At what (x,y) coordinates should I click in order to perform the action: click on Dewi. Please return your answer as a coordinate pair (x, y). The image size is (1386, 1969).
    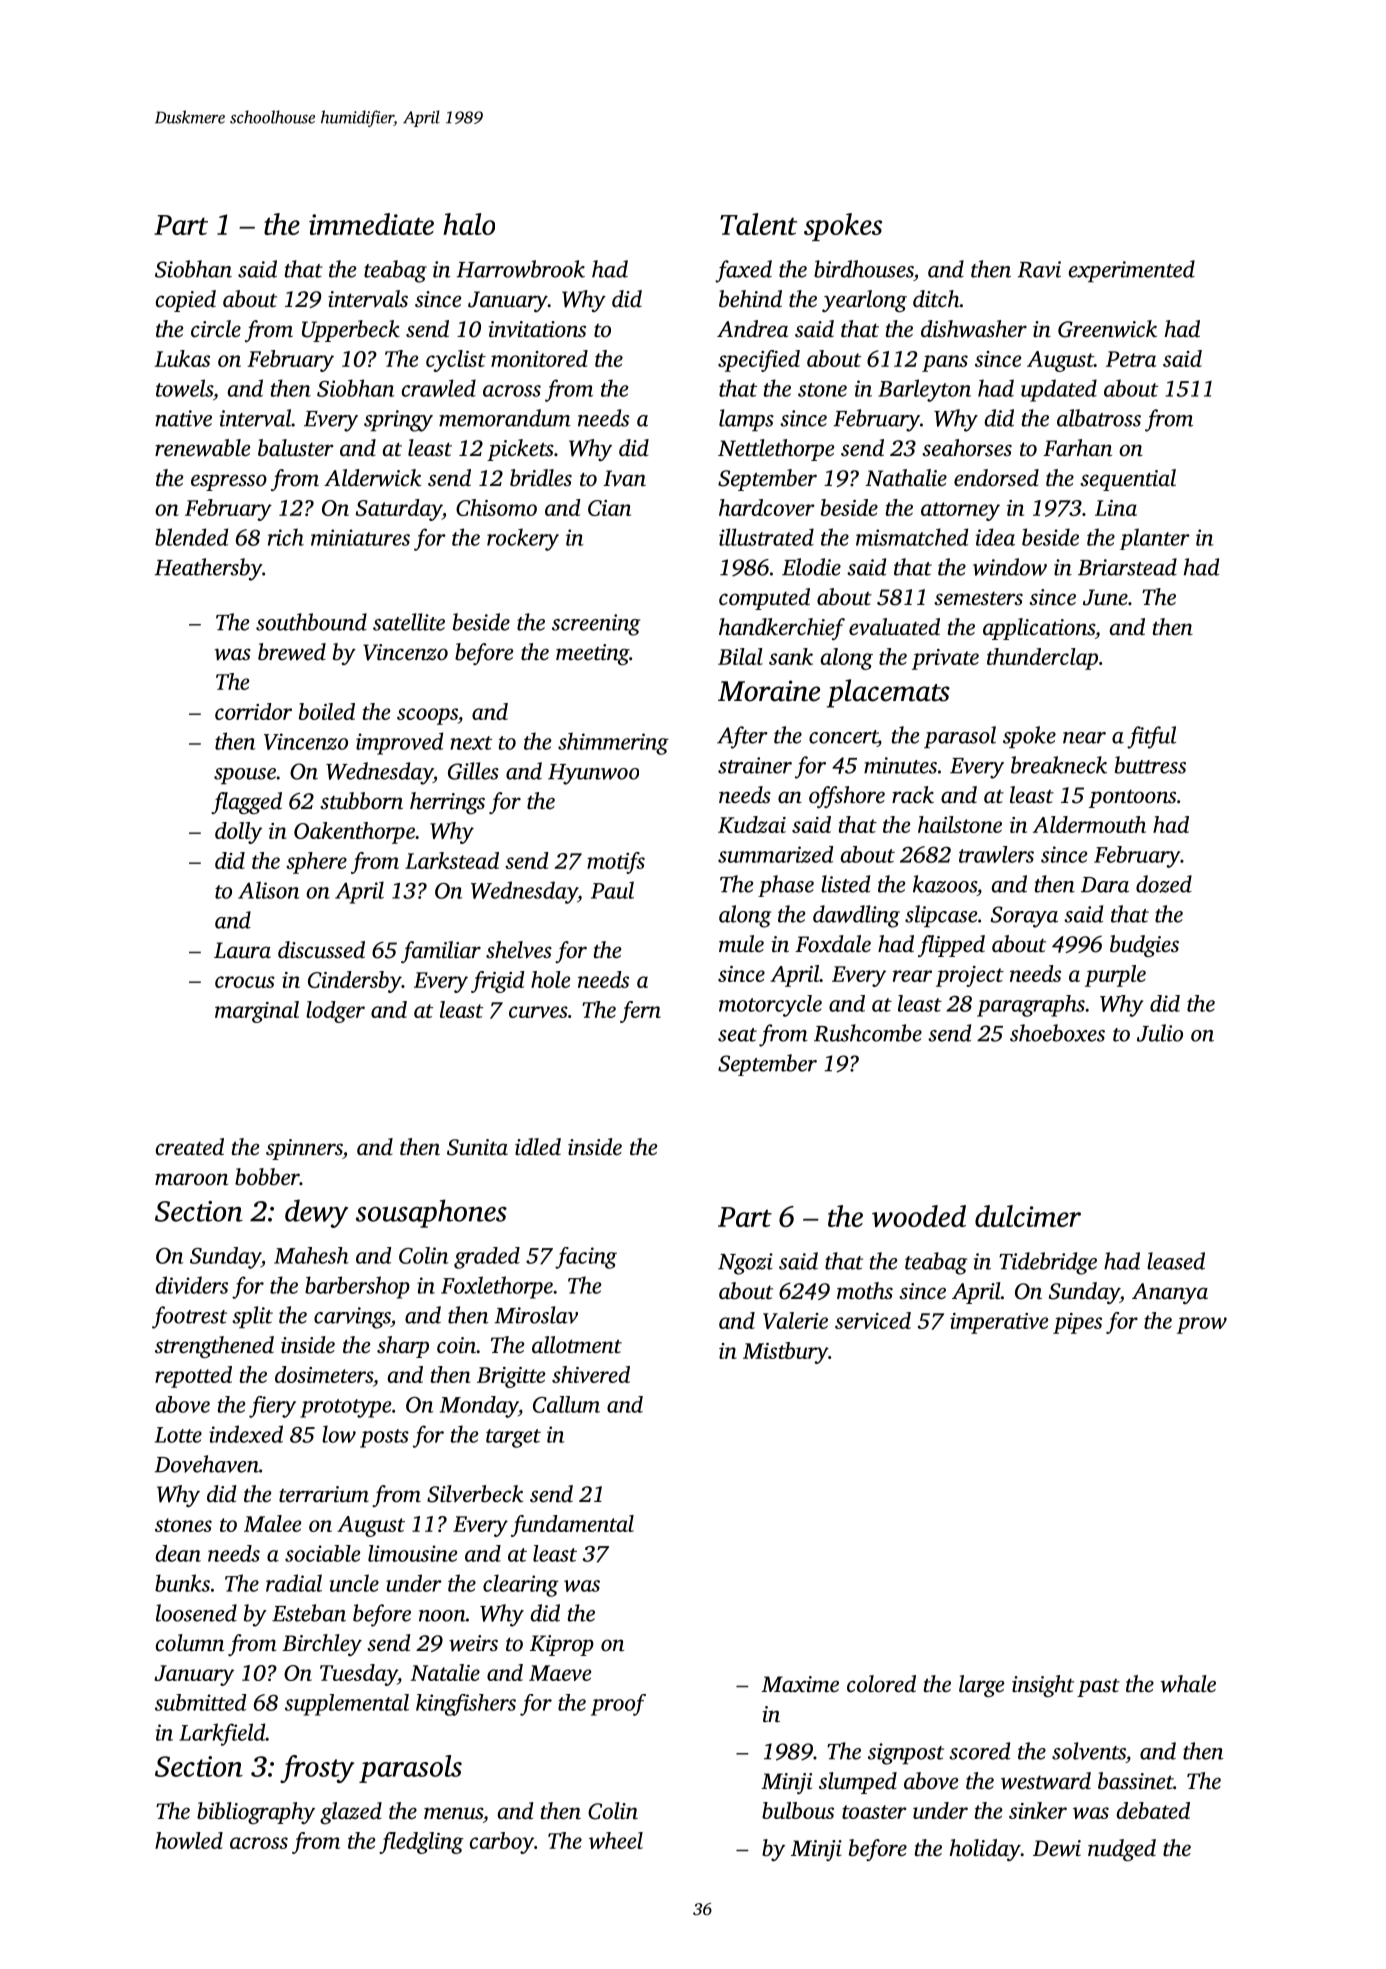
    Looking at the image, I should click on (1057, 1848).
